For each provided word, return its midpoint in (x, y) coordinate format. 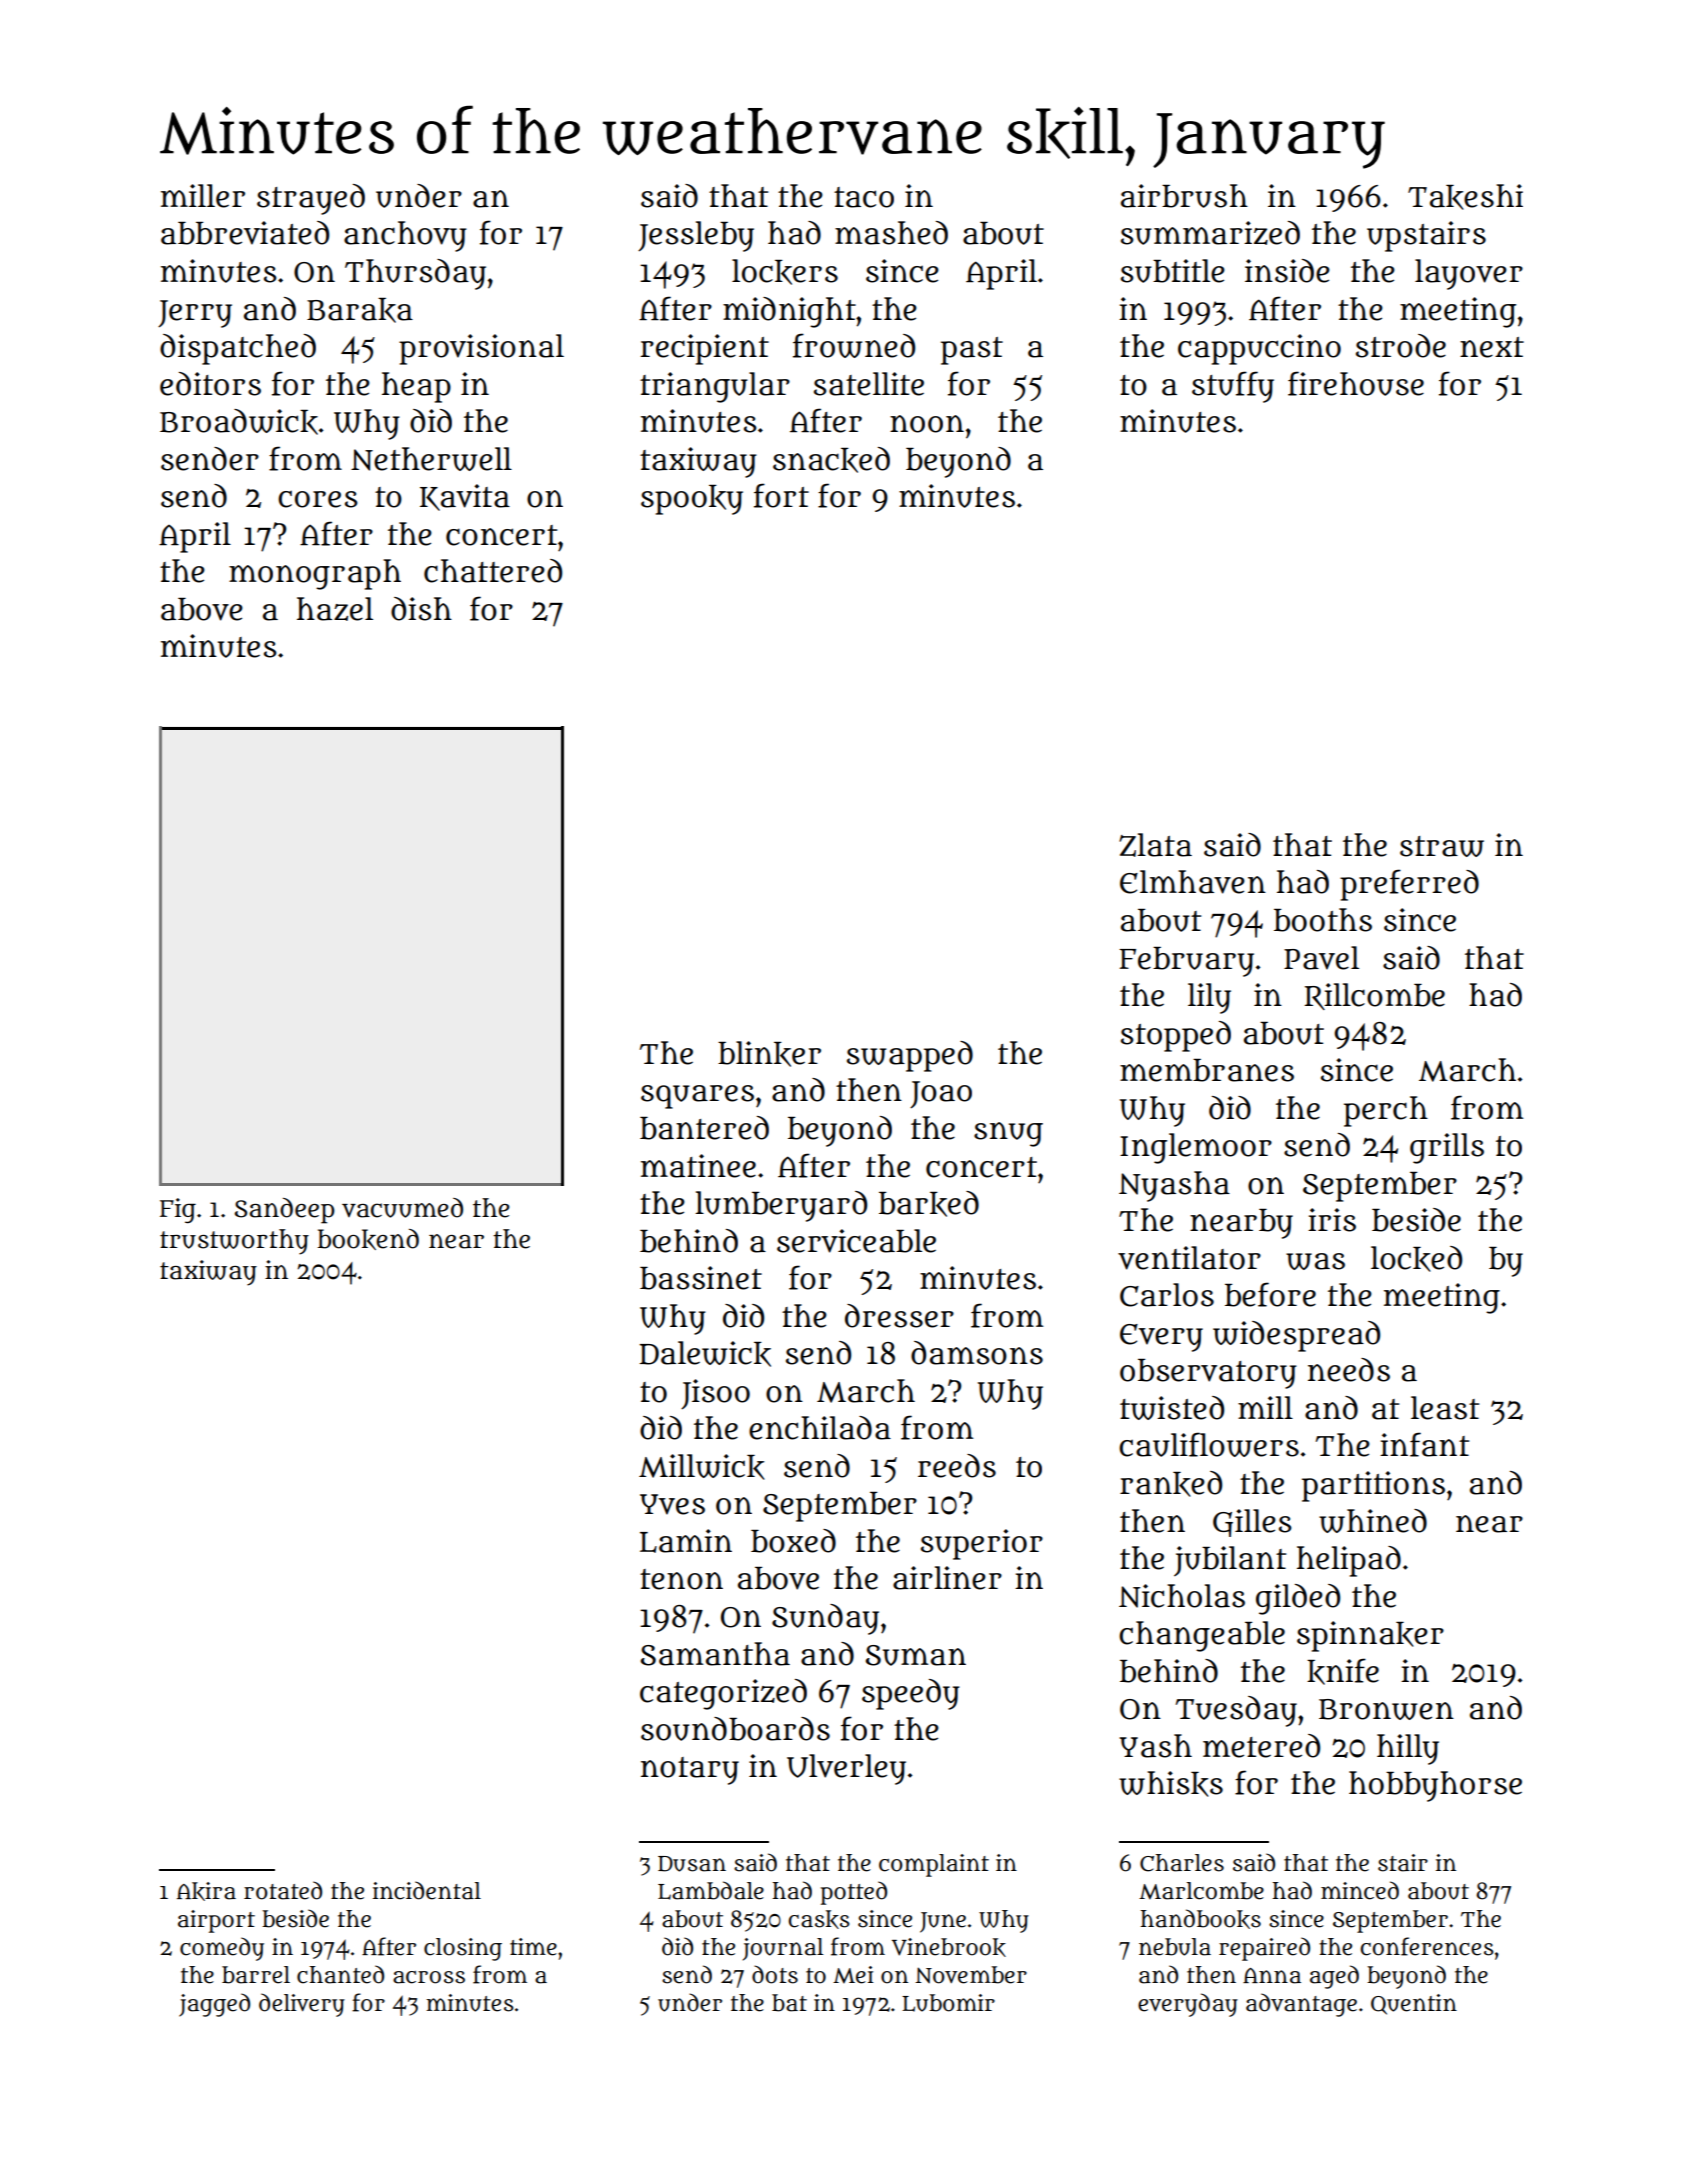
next (1492, 347)
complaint (934, 1865)
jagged (214, 2005)
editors (210, 384)
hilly (1408, 1749)
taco (864, 197)
